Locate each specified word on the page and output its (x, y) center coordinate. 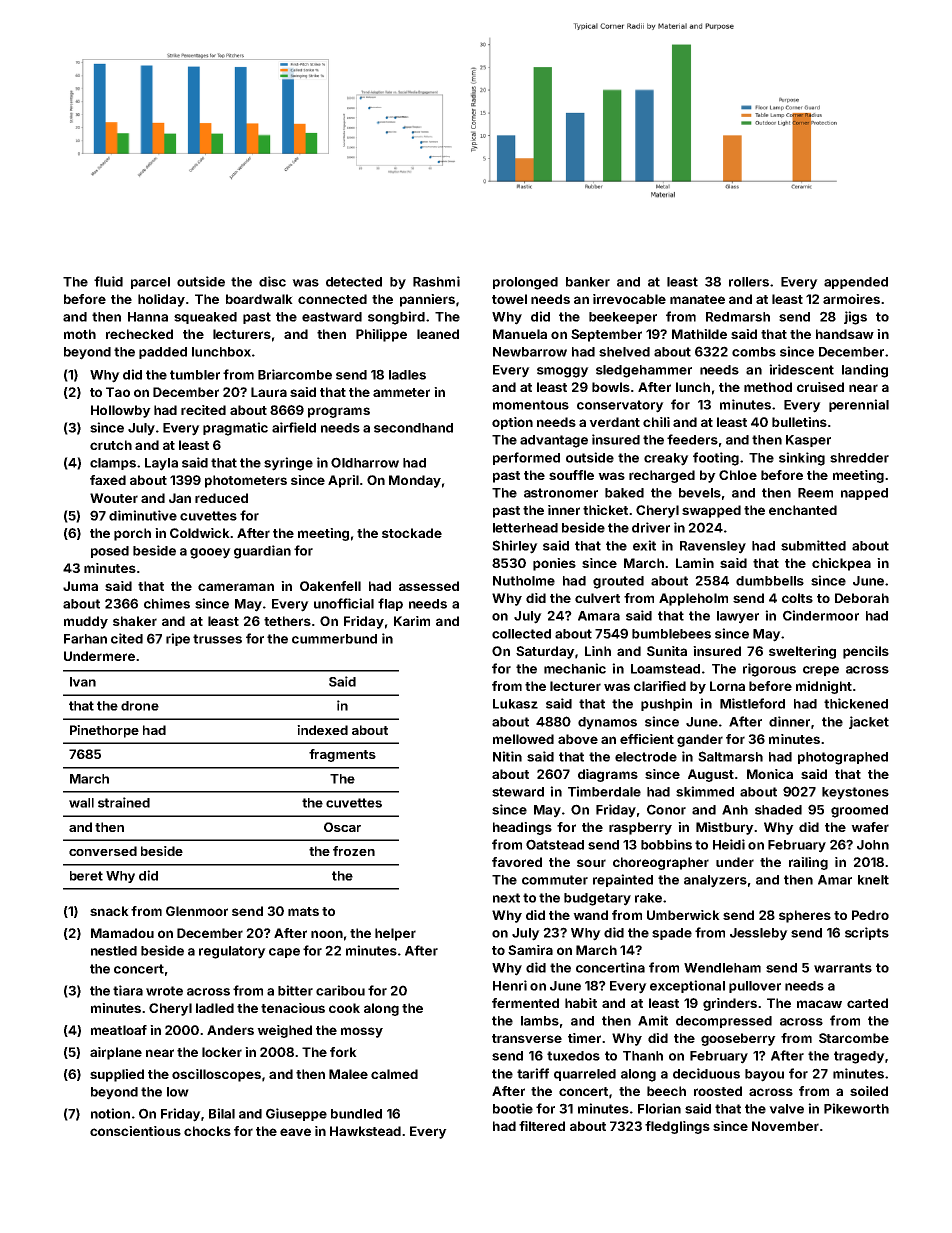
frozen (354, 851)
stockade (412, 533)
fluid (108, 281)
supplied (117, 1075)
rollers (749, 282)
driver (651, 527)
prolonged (525, 283)
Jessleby (759, 934)
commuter (555, 880)
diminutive (143, 515)
